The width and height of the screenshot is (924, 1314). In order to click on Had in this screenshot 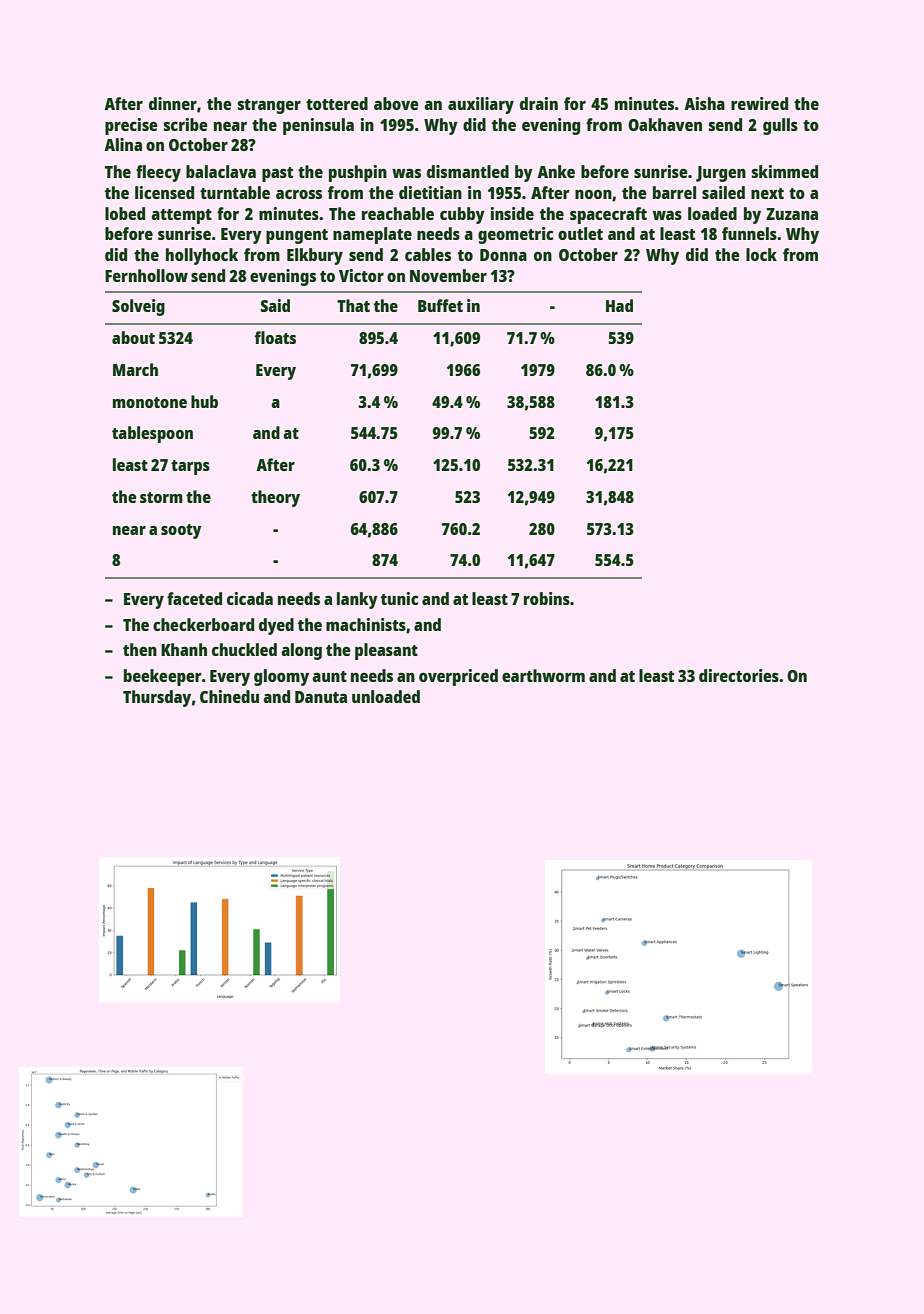, I will do `click(619, 305)`.
